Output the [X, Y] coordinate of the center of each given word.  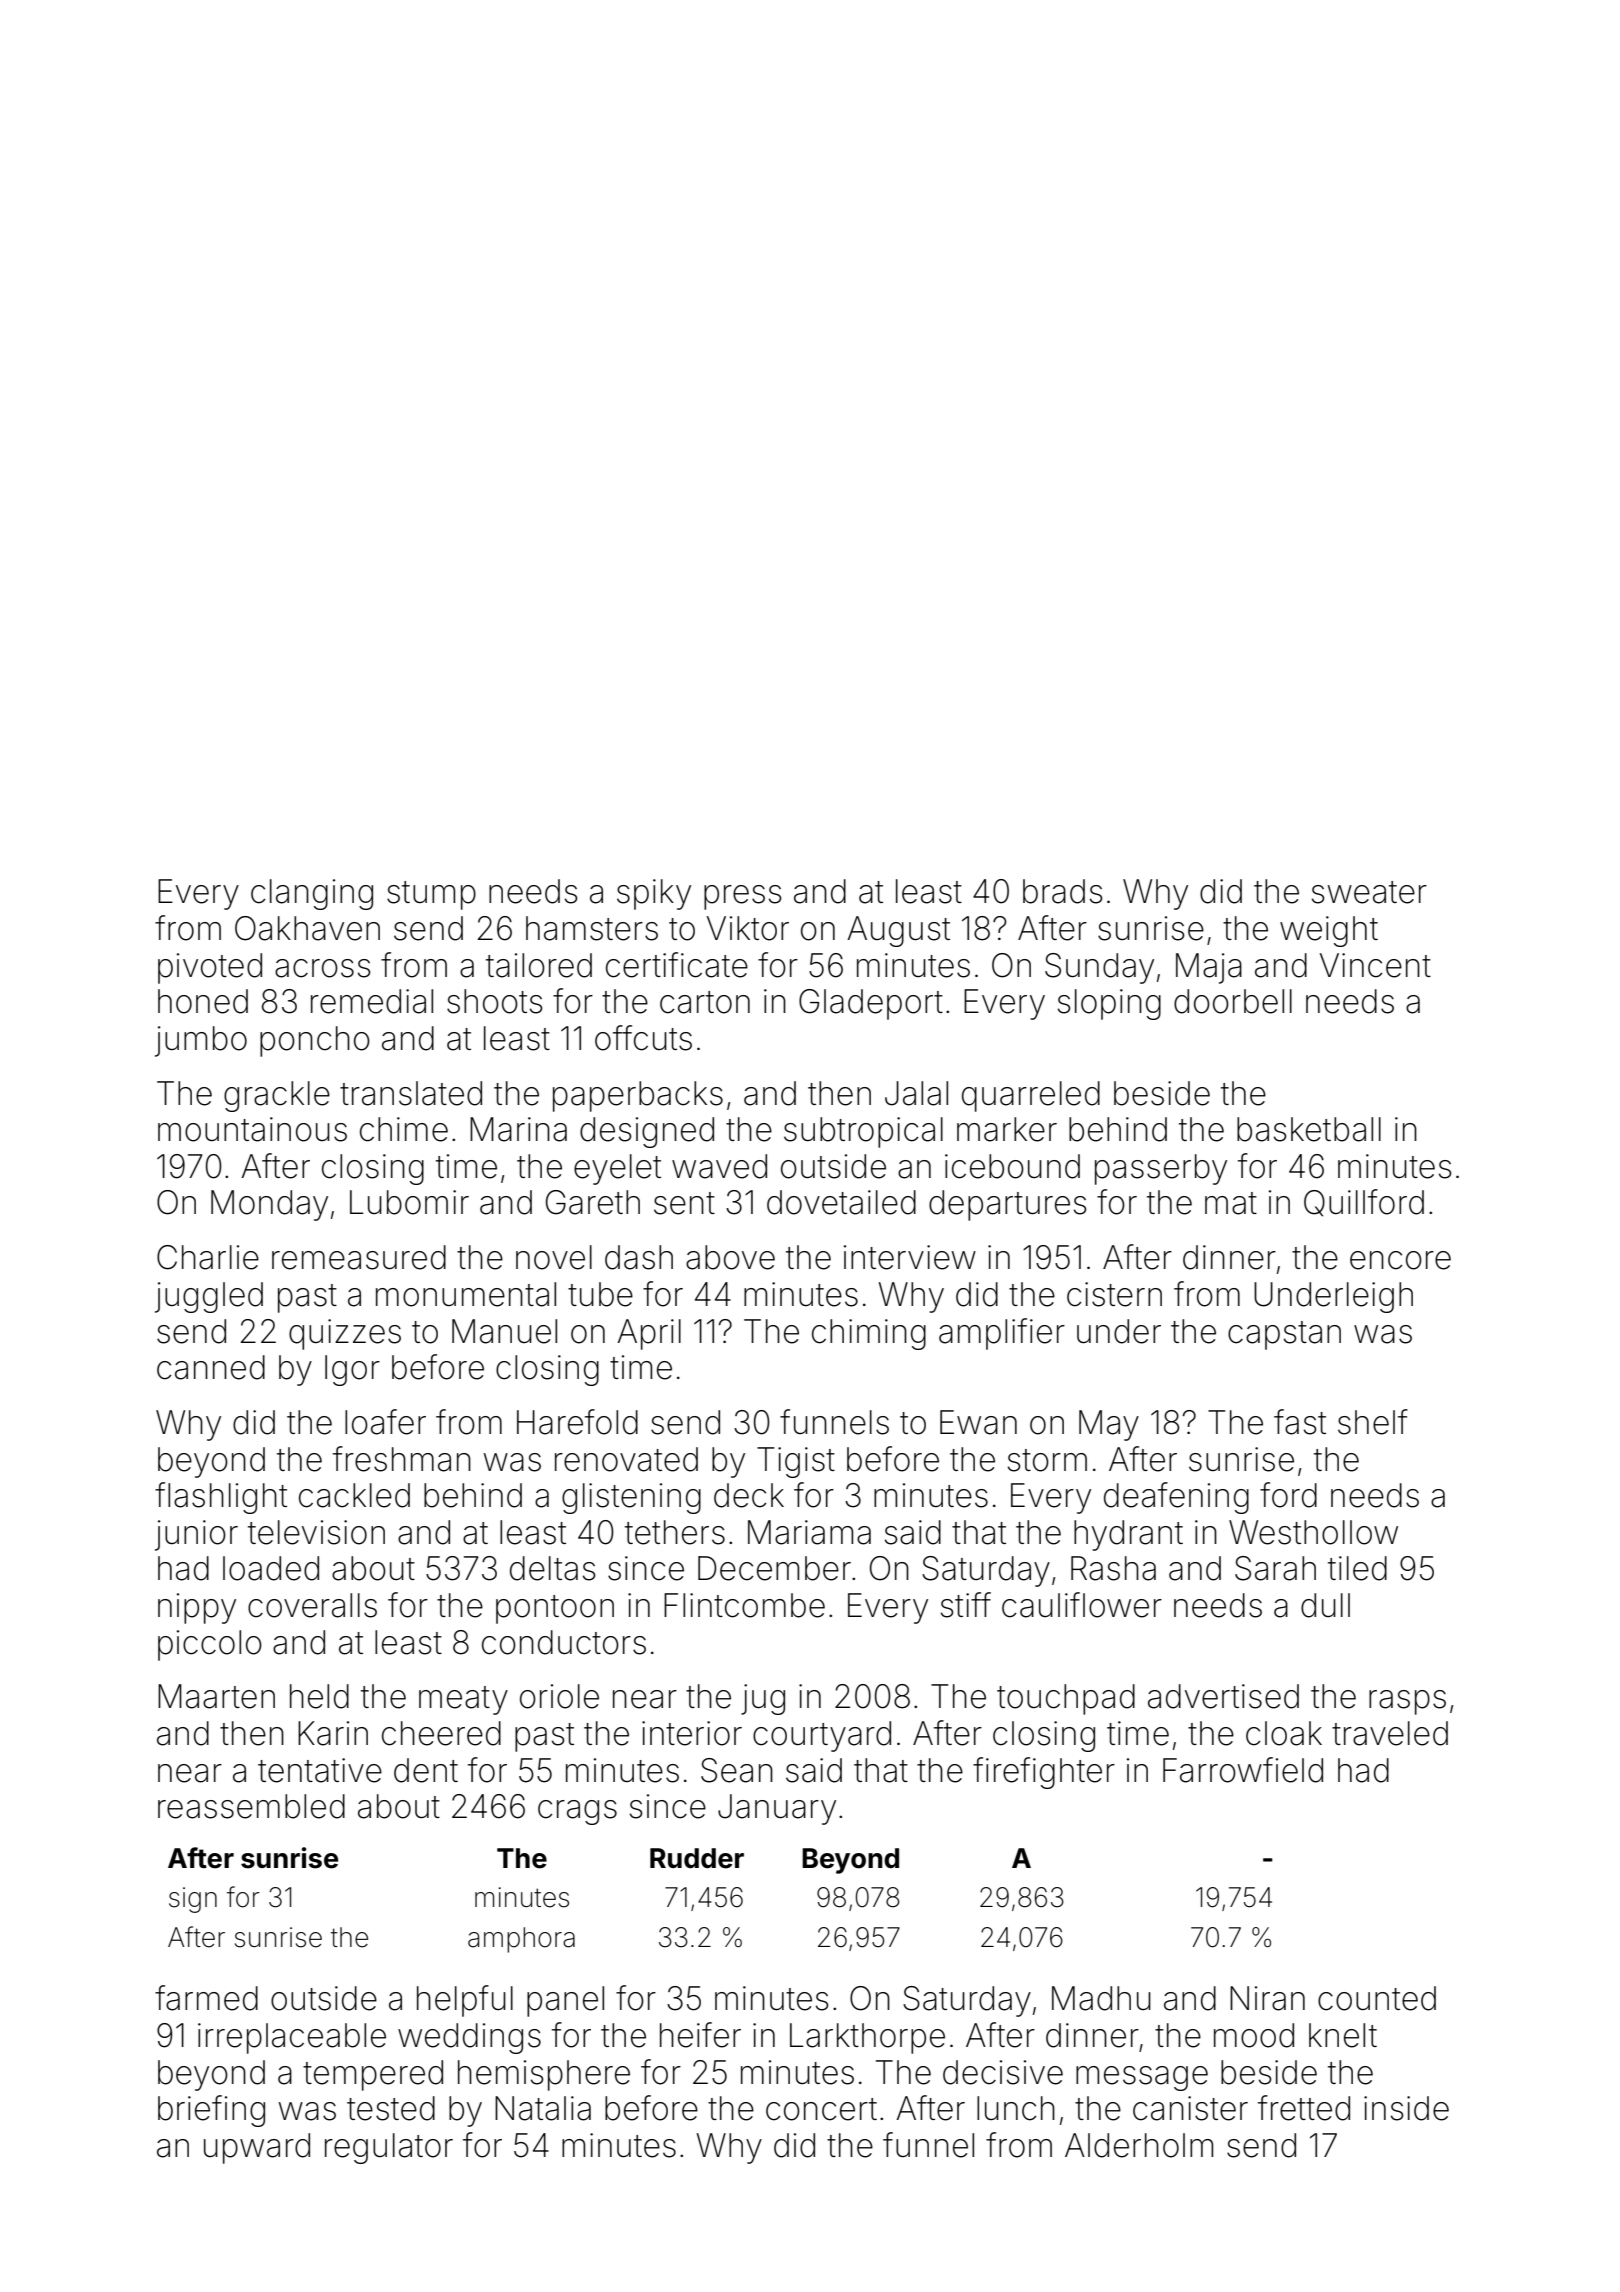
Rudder [697, 1858]
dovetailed [841, 1202]
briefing [211, 2111]
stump [431, 895]
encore [1400, 1260]
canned [211, 1367]
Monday [269, 1205]
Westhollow [1313, 1532]
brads [1063, 891]
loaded [271, 1568]
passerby [1161, 1169]
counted [1377, 1998]
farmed [206, 1998]
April [649, 1334]
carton [705, 1002]
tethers [675, 1532]
